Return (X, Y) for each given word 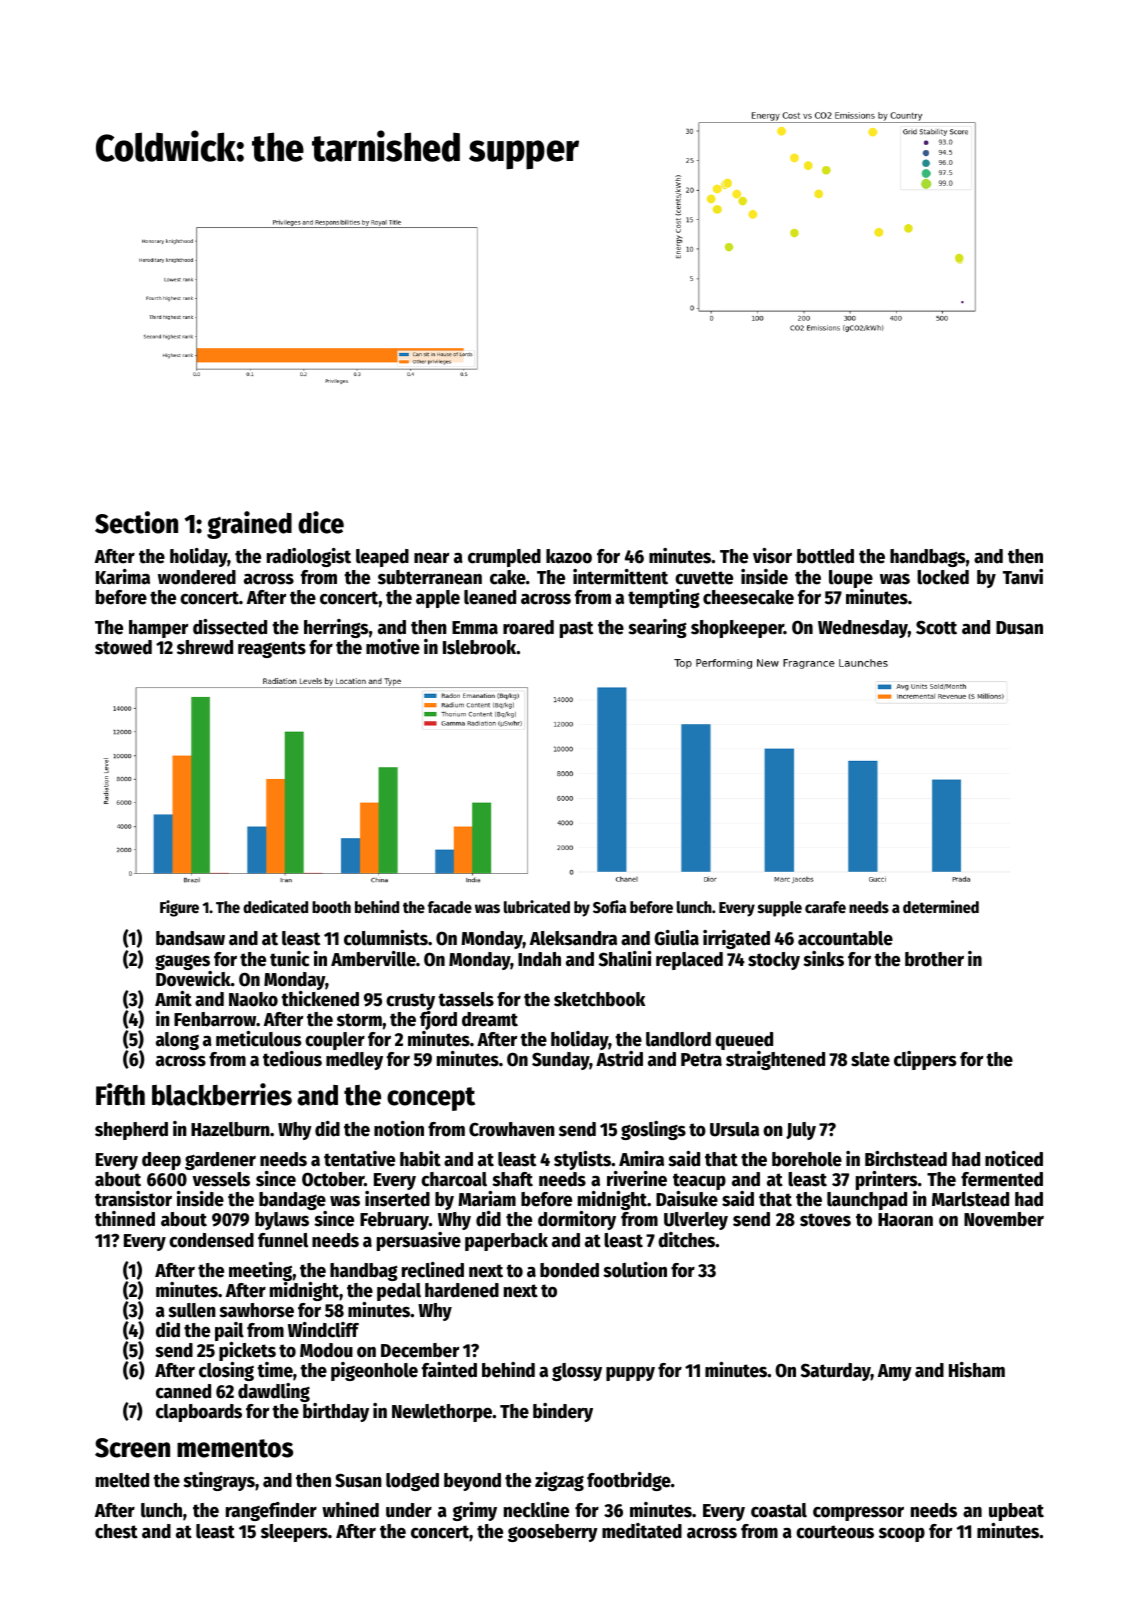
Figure (179, 908)
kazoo (569, 556)
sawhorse (256, 1310)
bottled (825, 556)
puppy (630, 1374)
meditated (642, 1531)
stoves (825, 1220)
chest (116, 1531)
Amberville (373, 959)
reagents (272, 649)
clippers (925, 1060)
